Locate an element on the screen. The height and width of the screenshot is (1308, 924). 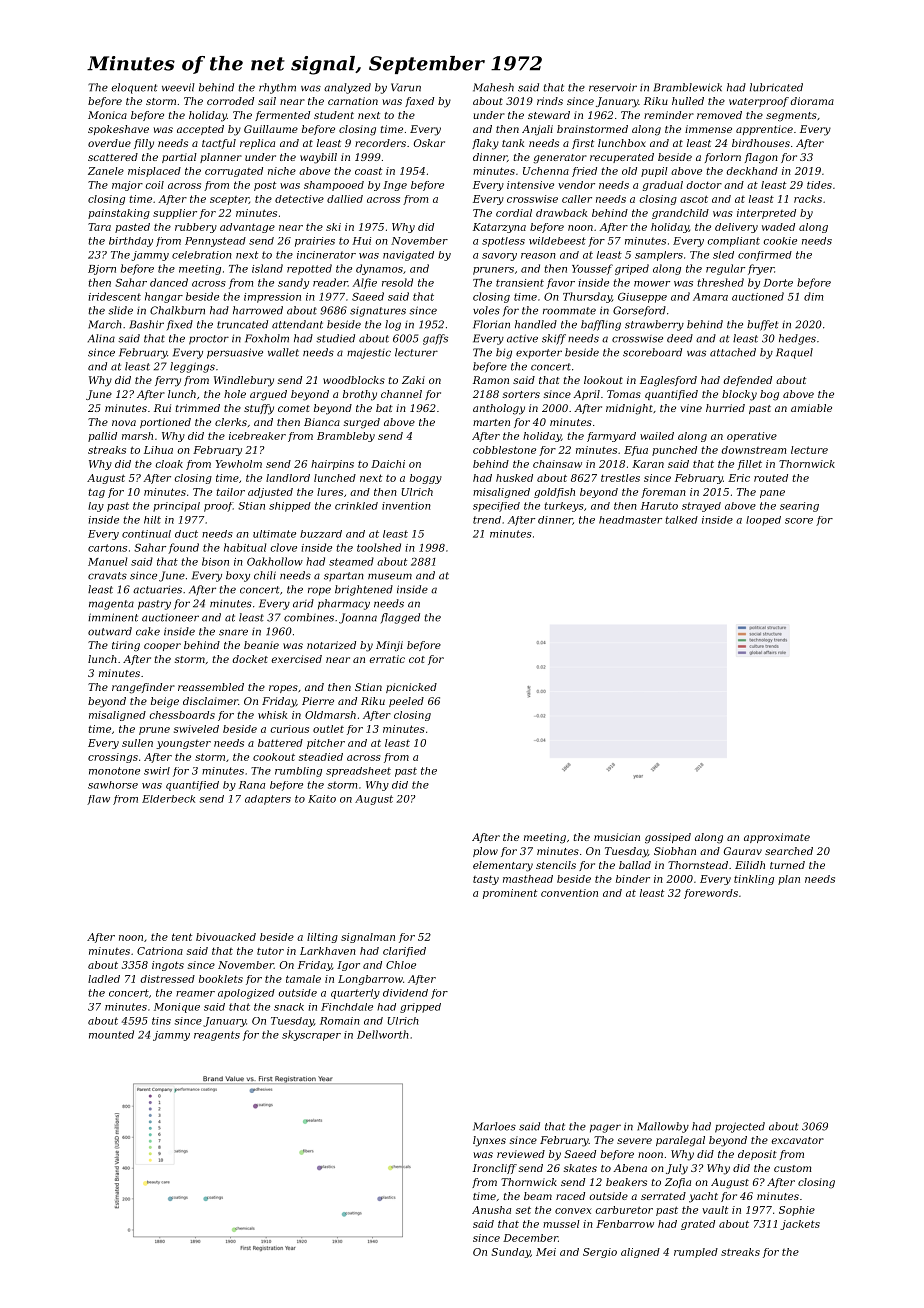
cordial is located at coordinates (514, 213).
